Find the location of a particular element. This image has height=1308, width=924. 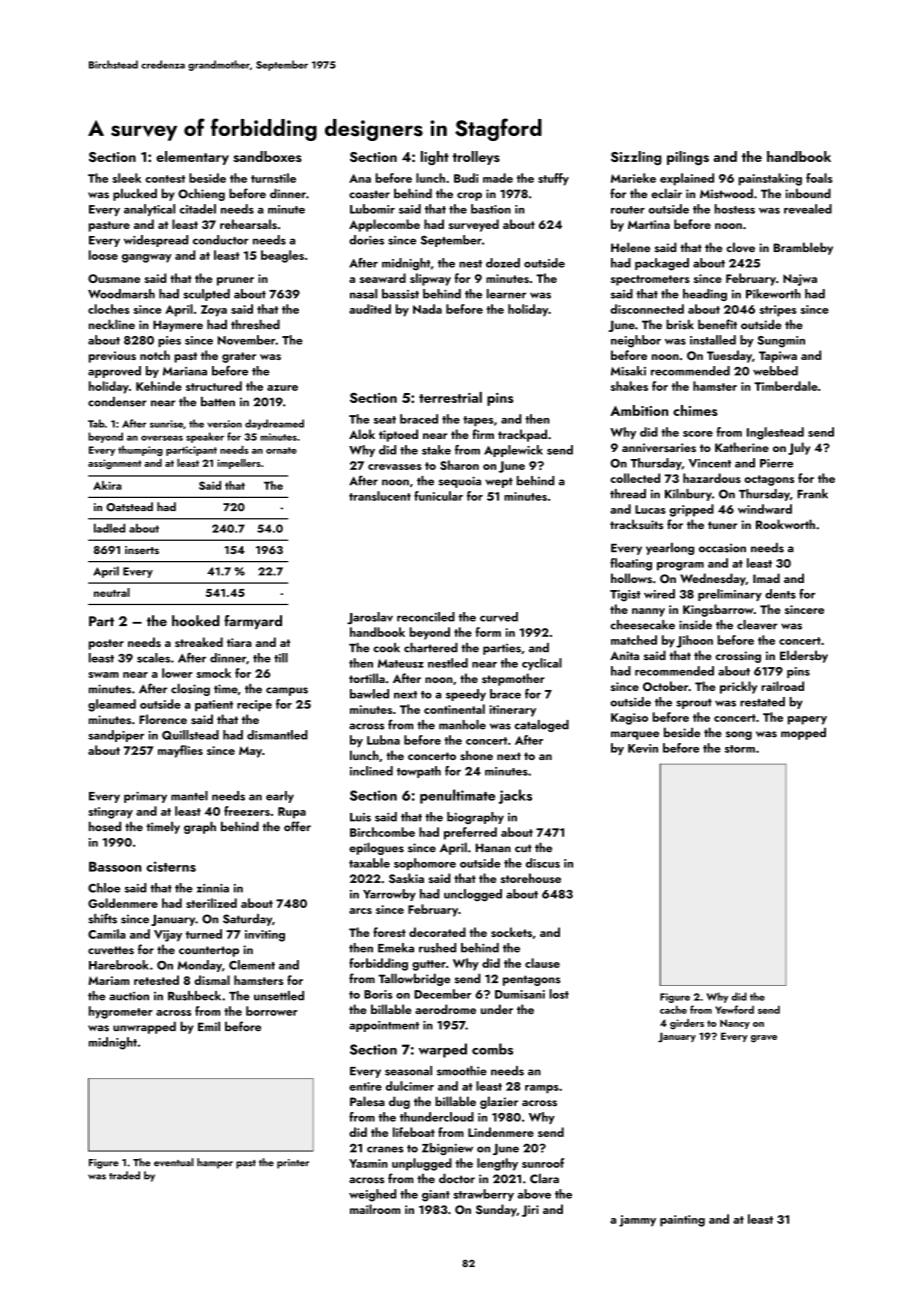

hamper is located at coordinates (215, 1163).
